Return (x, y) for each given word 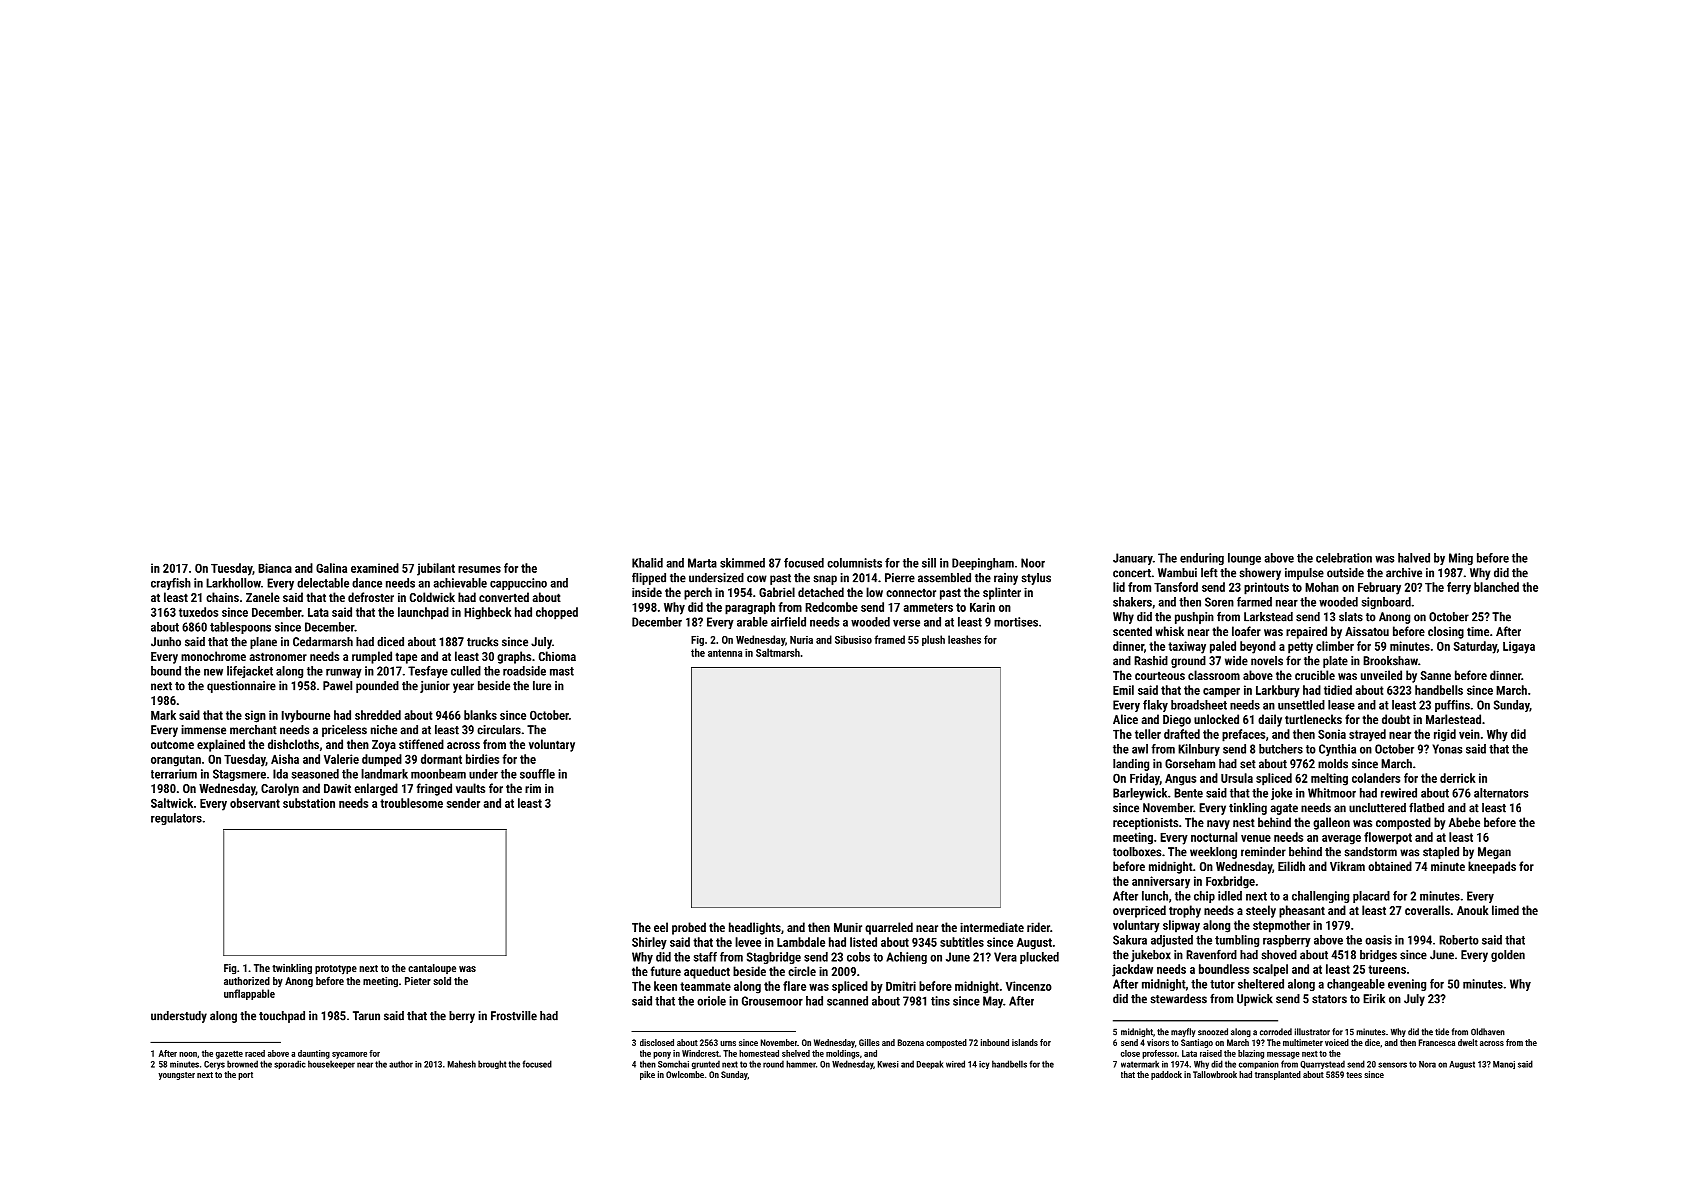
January (1133, 559)
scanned (847, 1001)
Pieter (418, 981)
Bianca (275, 568)
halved (1414, 558)
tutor (1222, 984)
